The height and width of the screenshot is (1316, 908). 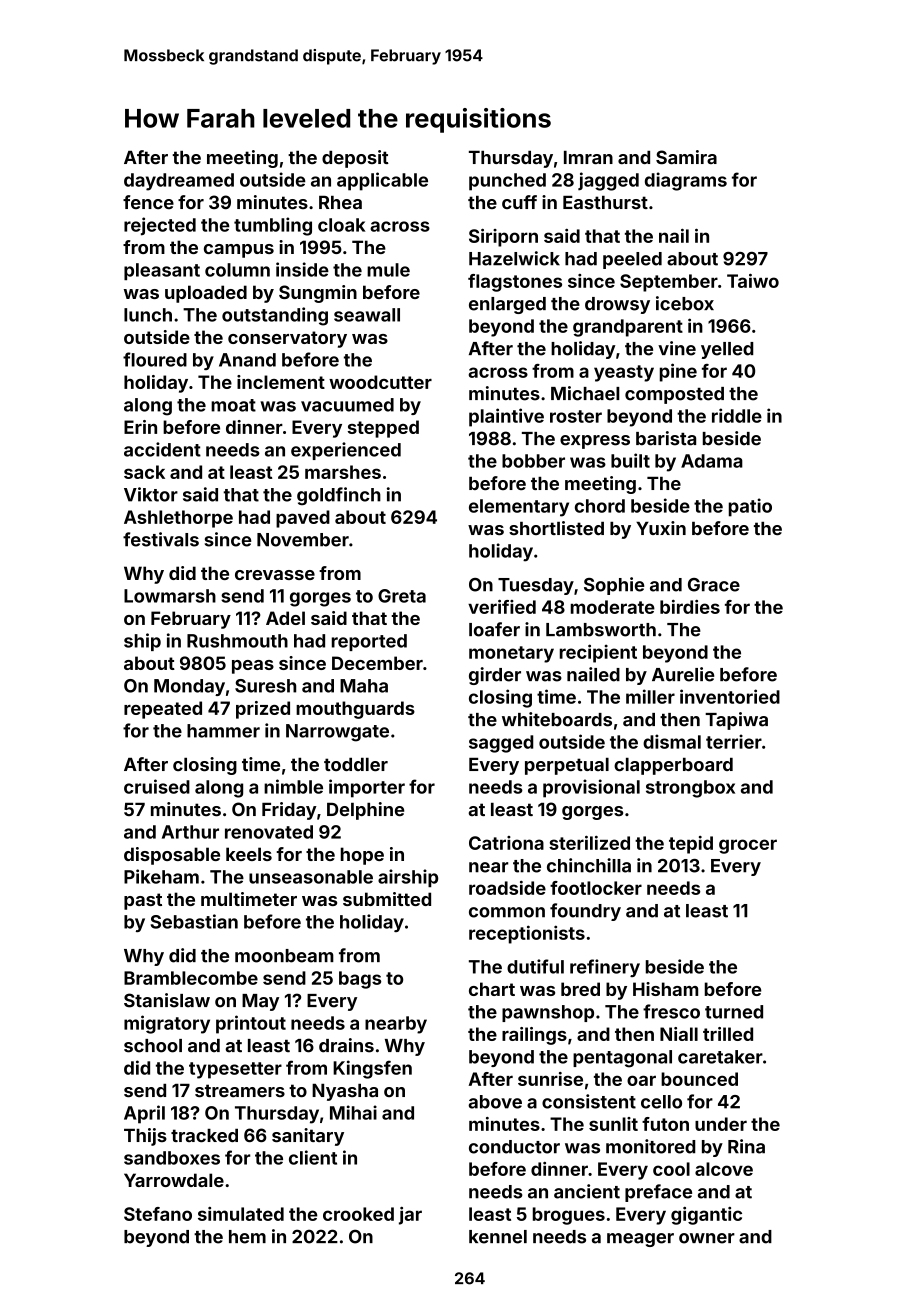 What do you see at coordinates (155, 359) in the screenshot?
I see `floured` at bounding box center [155, 359].
